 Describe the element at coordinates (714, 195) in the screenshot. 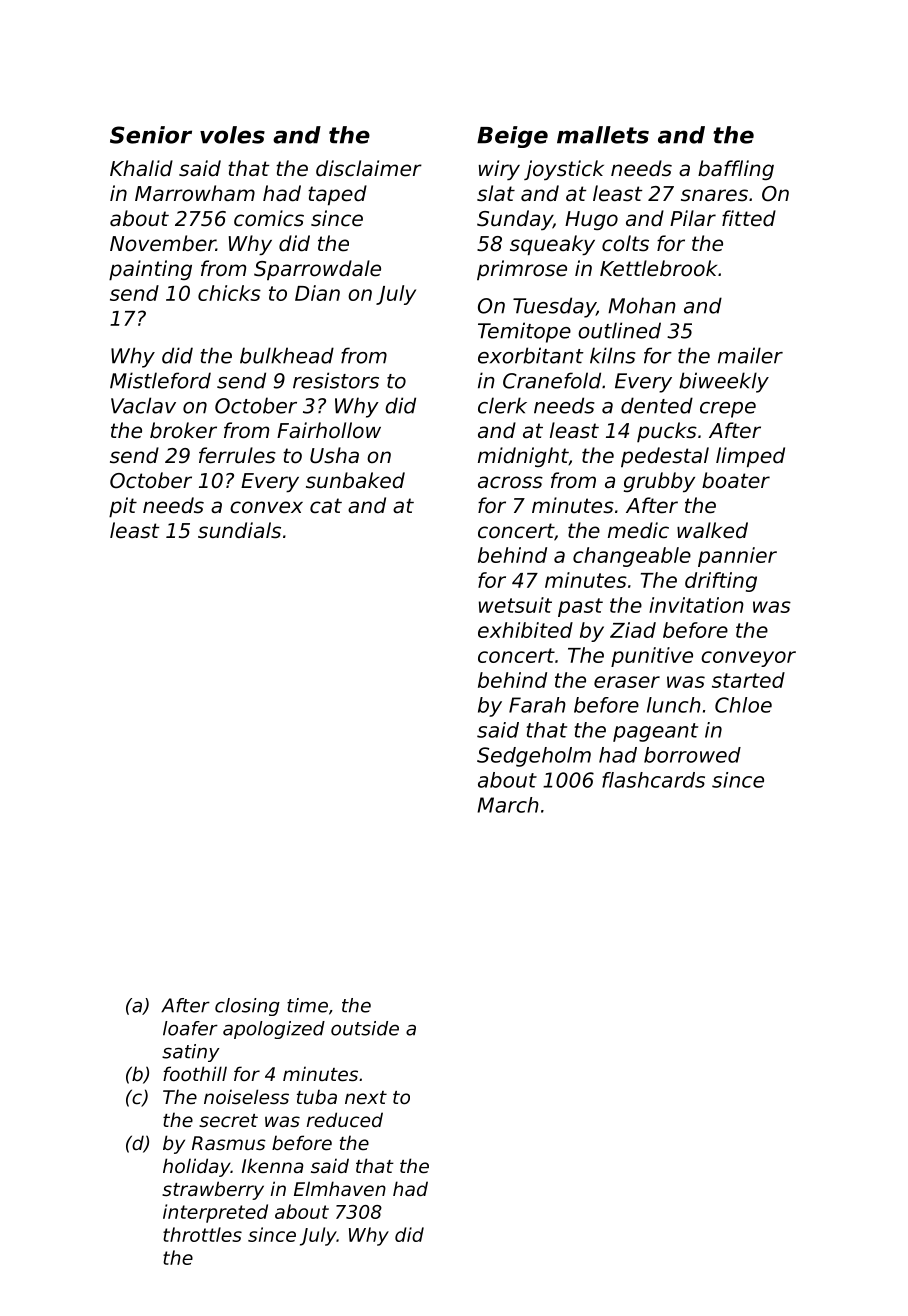

I see `snares` at that location.
